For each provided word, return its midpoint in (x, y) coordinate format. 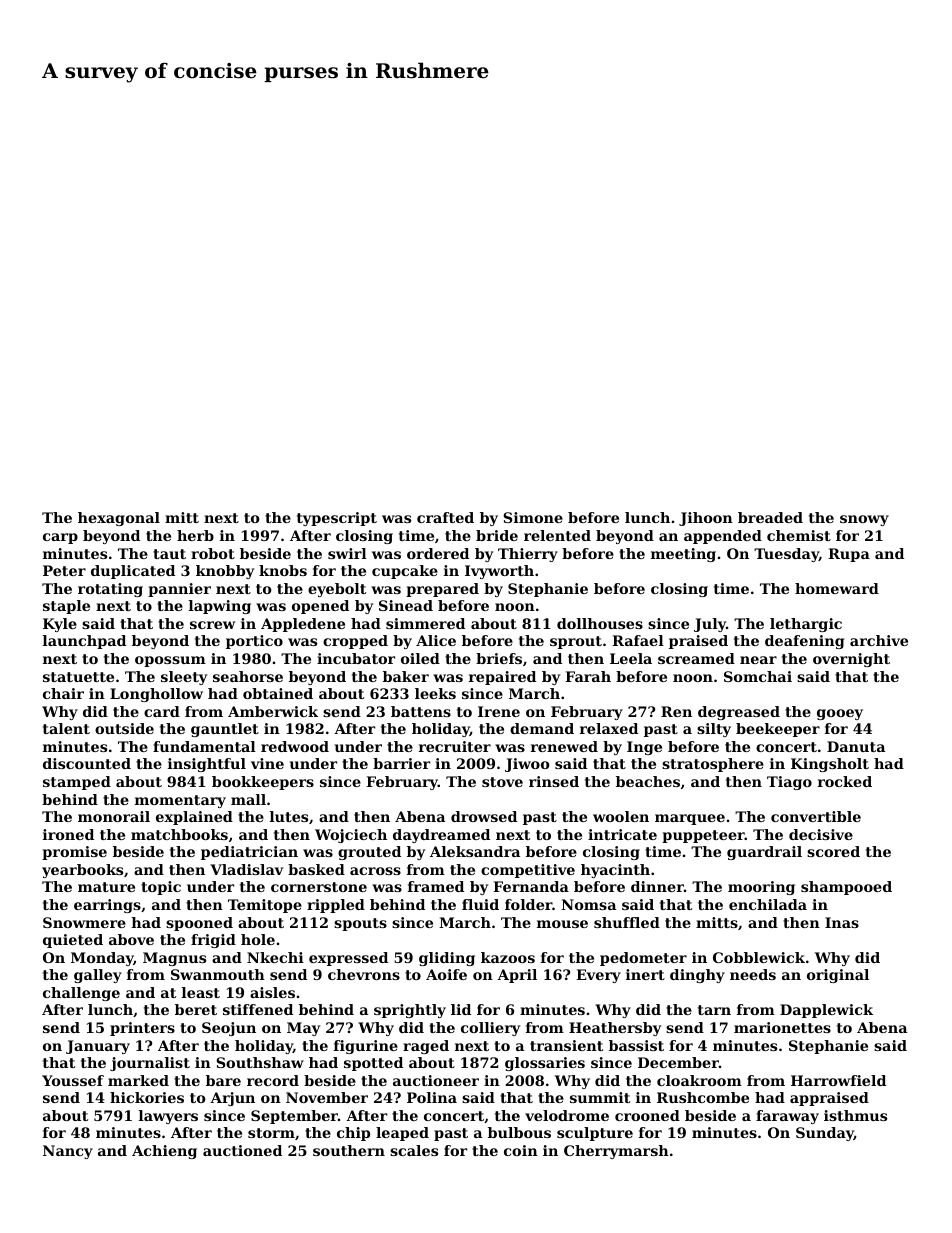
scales (414, 1150)
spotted (373, 1064)
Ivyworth (499, 572)
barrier (401, 763)
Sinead (406, 605)
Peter (64, 570)
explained (194, 818)
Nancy (68, 1152)
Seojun (229, 1029)
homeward (837, 588)
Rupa (849, 555)
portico (254, 642)
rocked (845, 781)
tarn (714, 1010)
